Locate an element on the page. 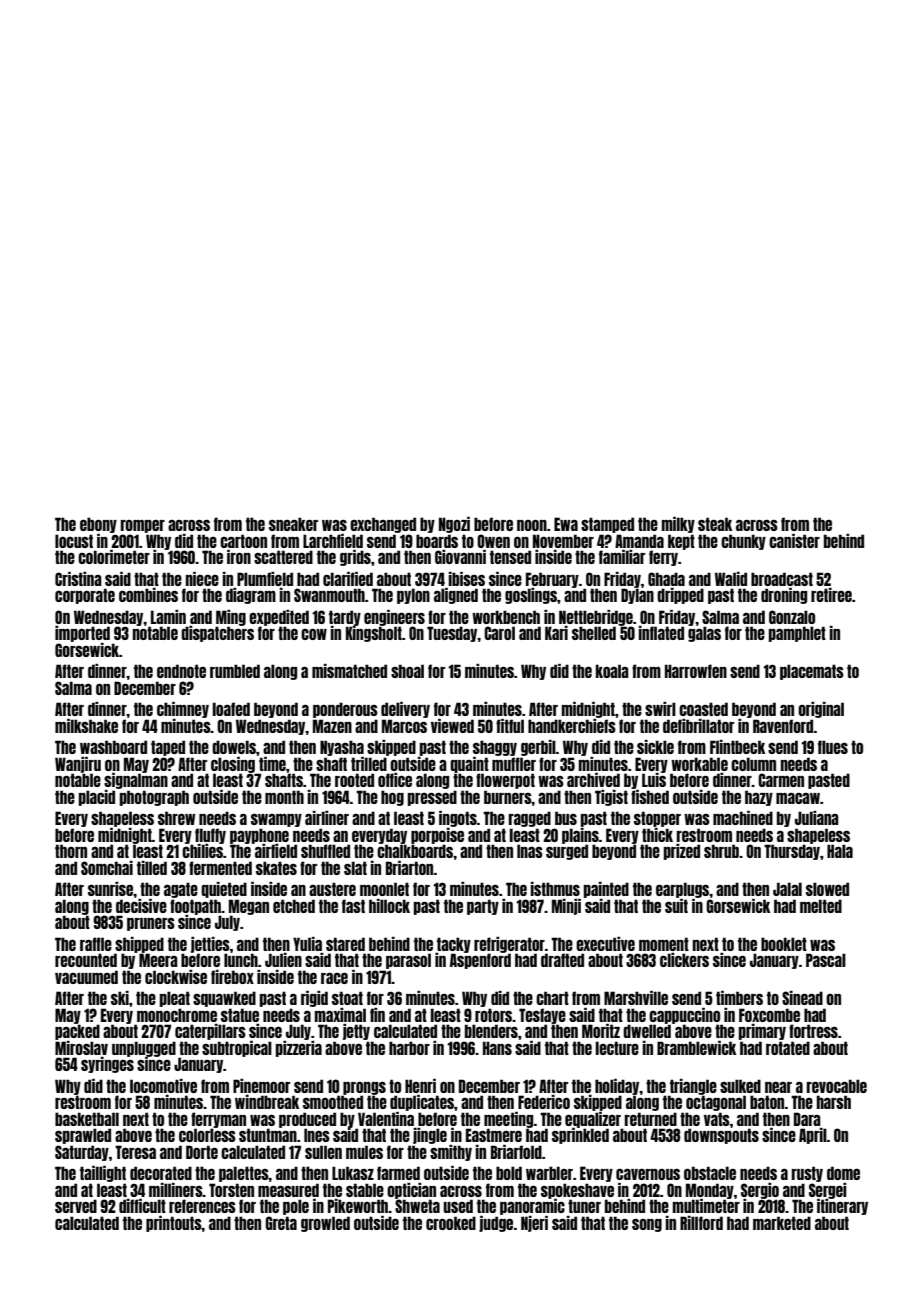  koala is located at coordinates (612, 671).
